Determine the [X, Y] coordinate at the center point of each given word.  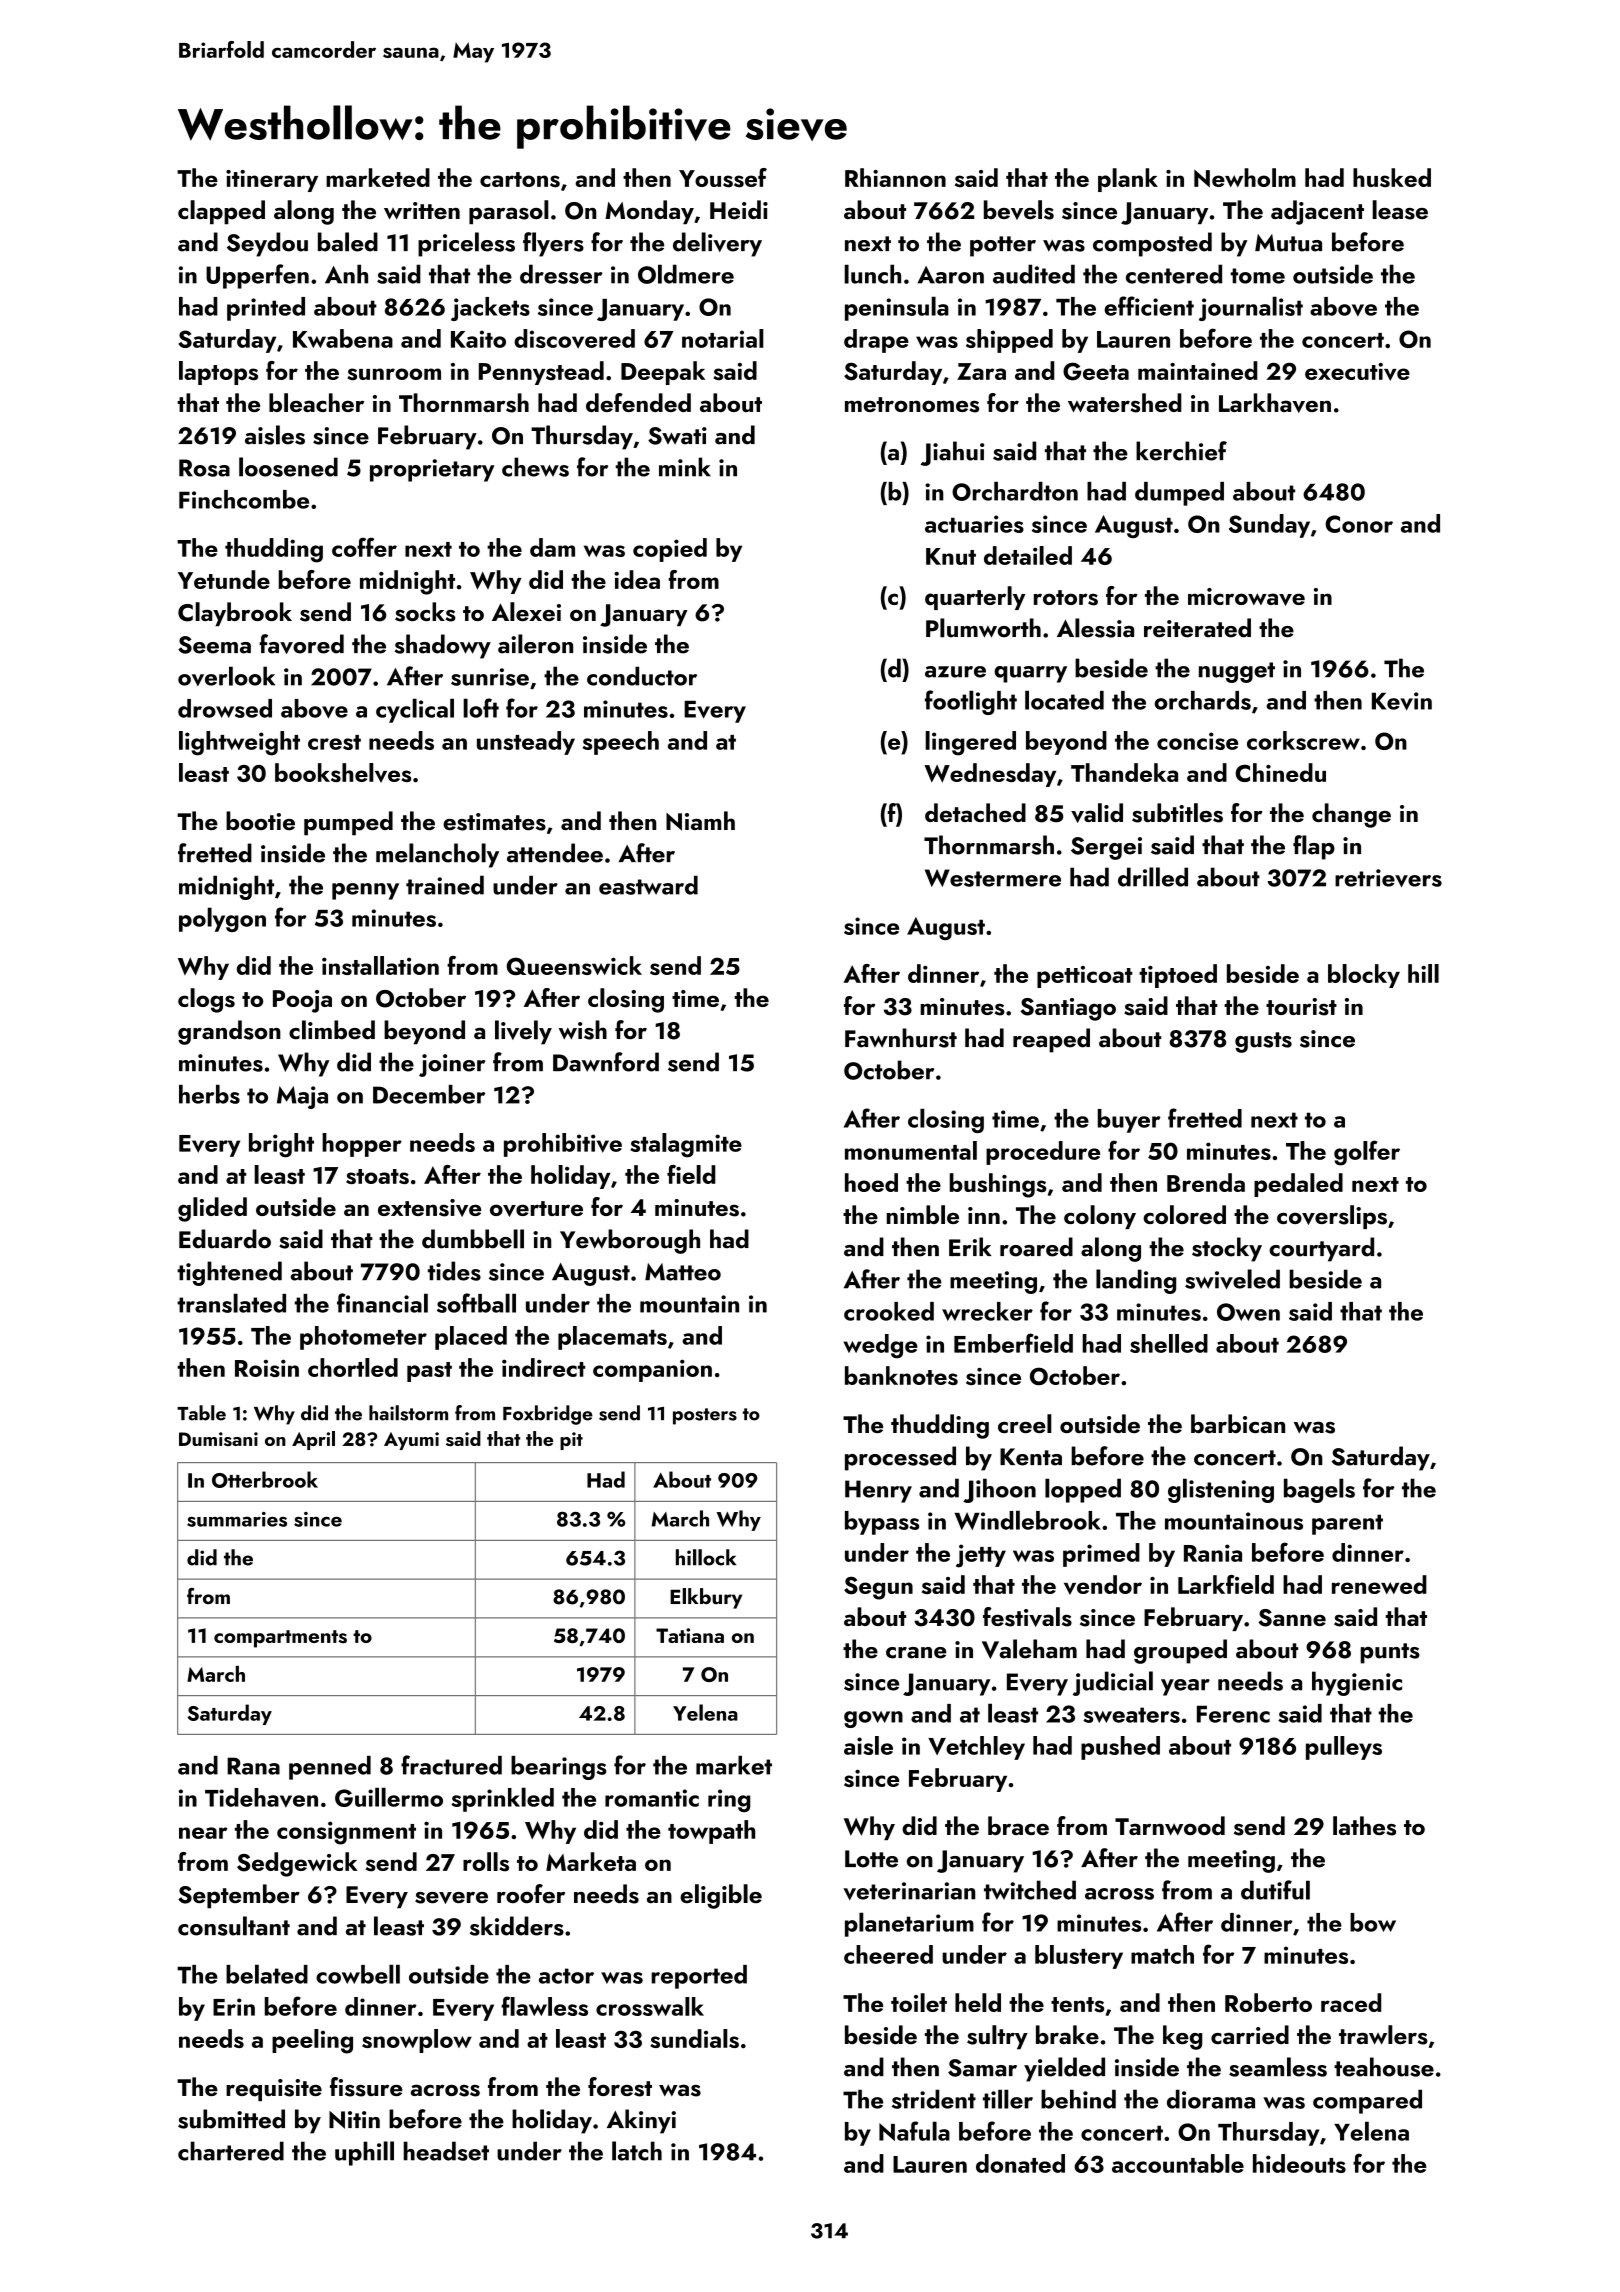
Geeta [1096, 371]
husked [1392, 178]
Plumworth [983, 628]
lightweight [239, 743]
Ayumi [411, 1441]
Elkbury [706, 1598]
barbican [1238, 1423]
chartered [231, 2151]
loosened [288, 467]
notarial [723, 338]
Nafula [914, 2131]
